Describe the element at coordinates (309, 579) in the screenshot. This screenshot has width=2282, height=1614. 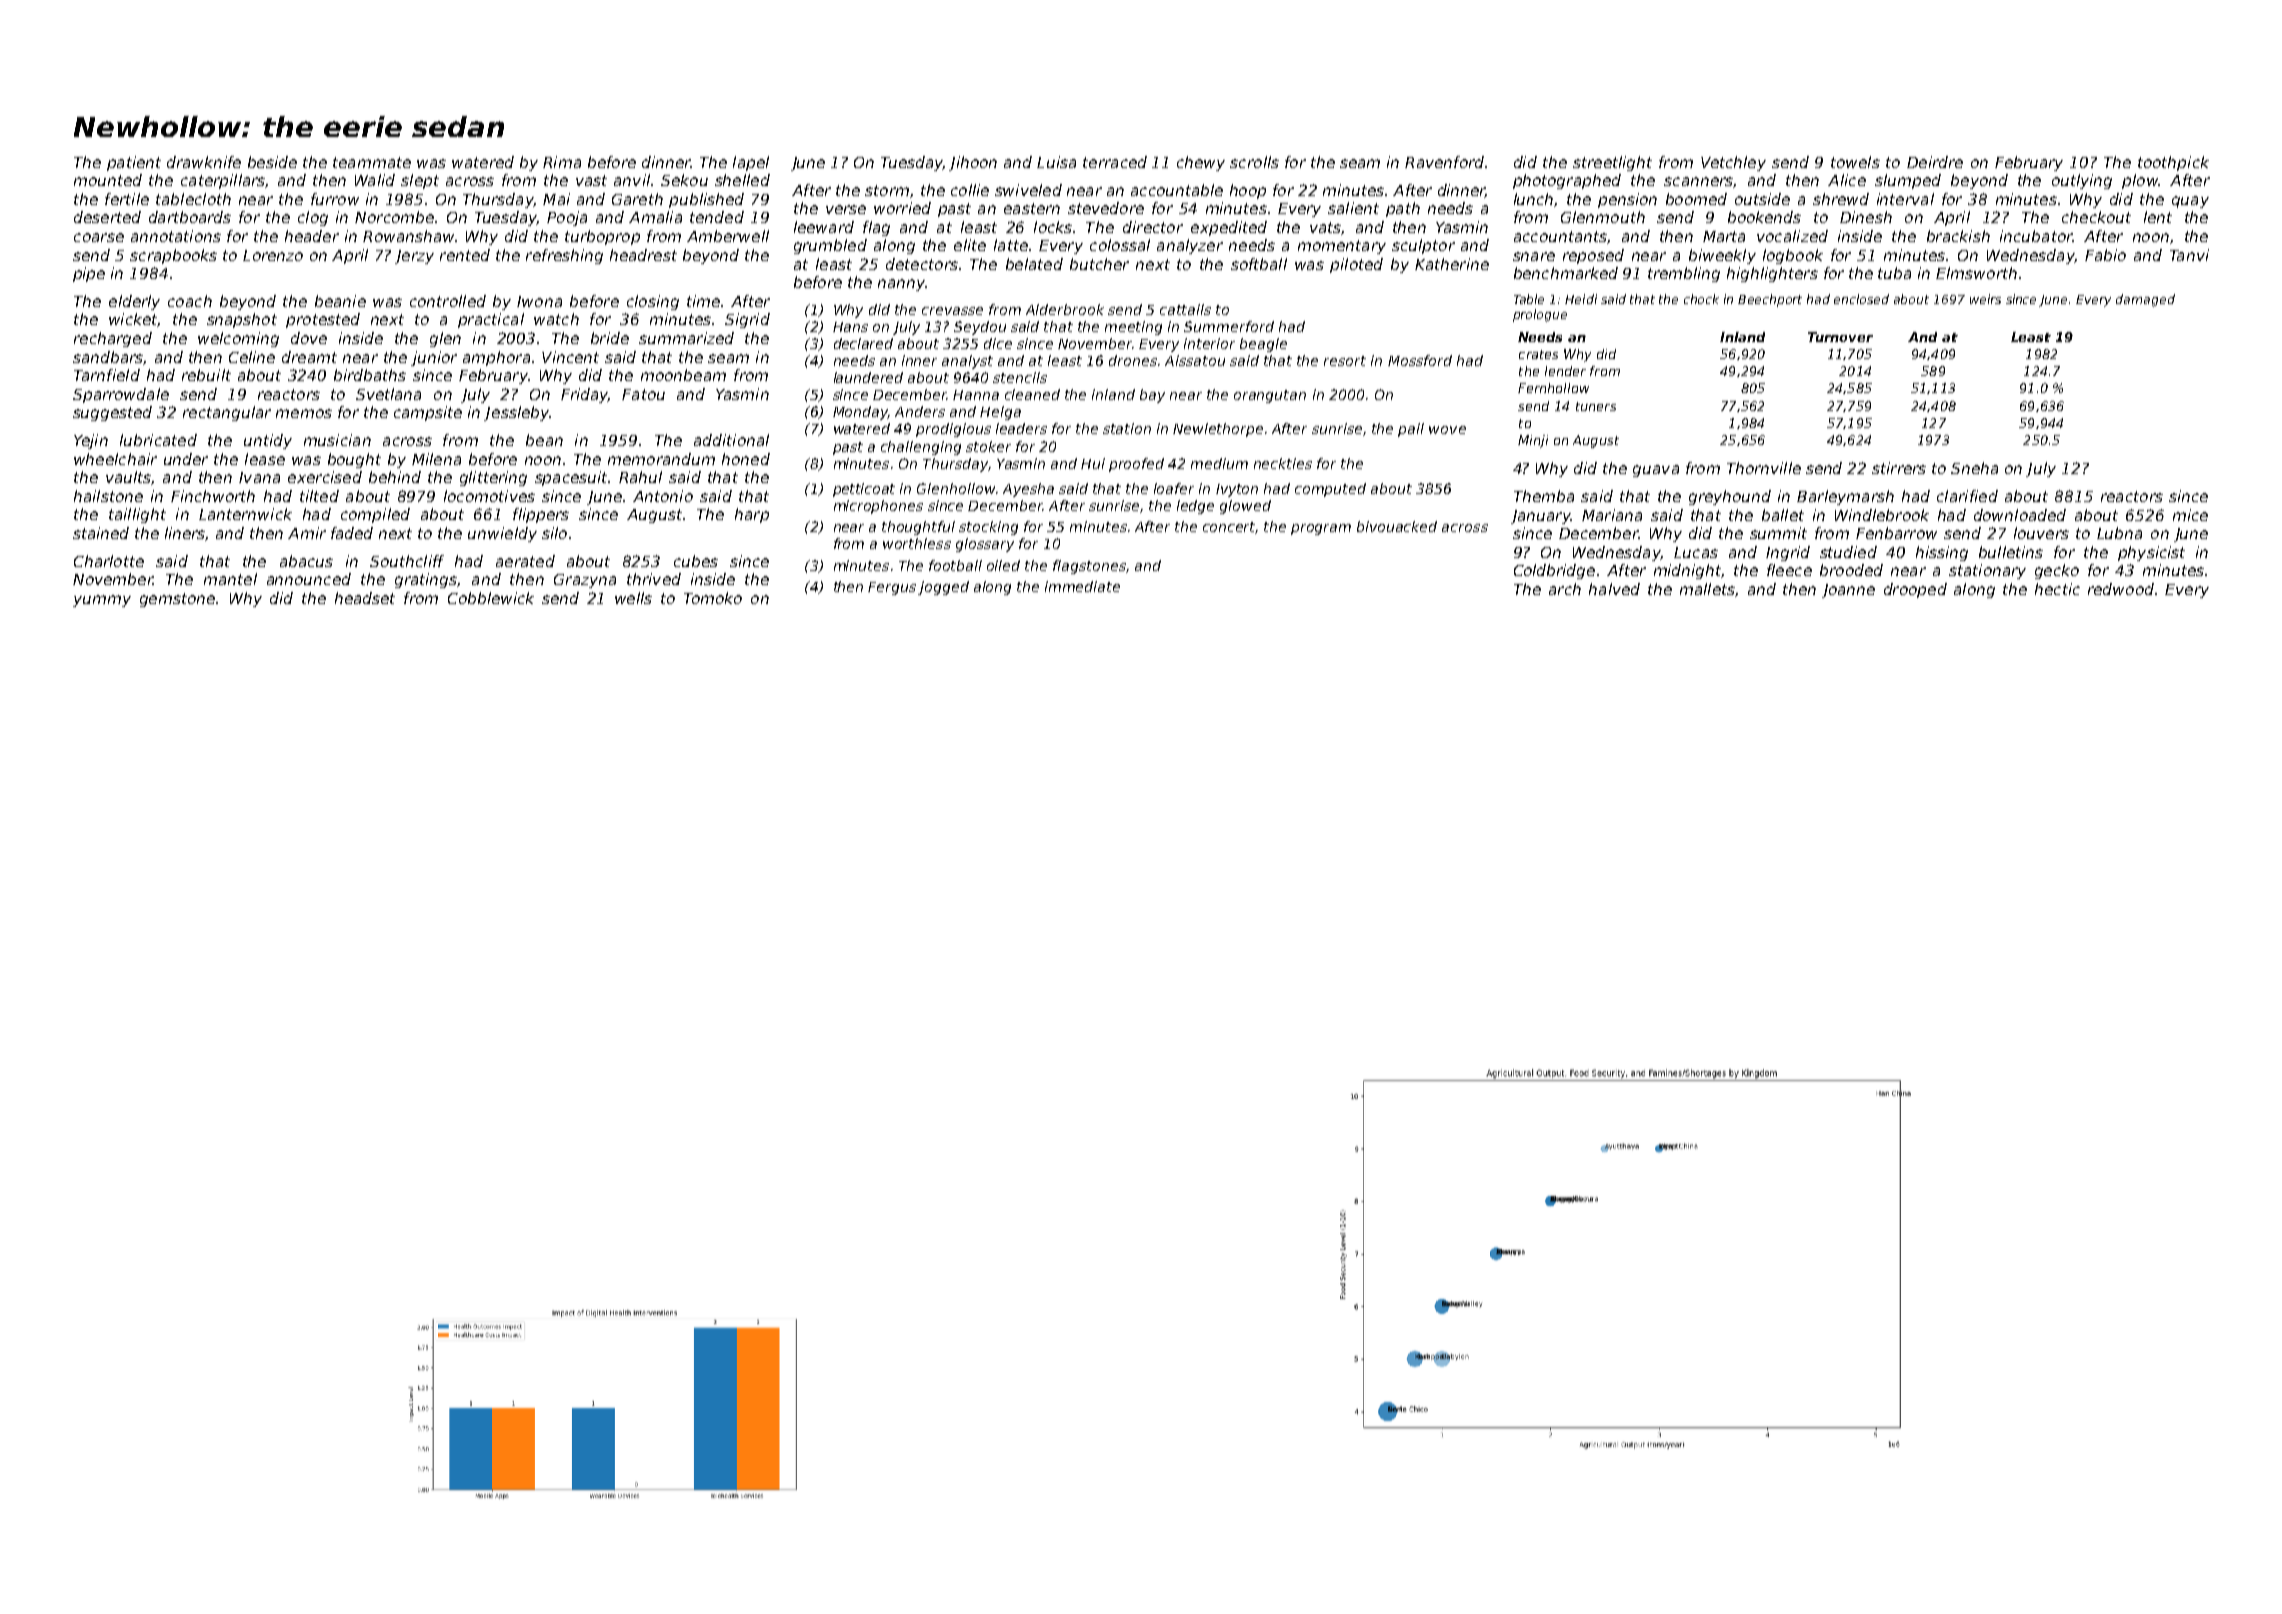
I see `announced` at that location.
